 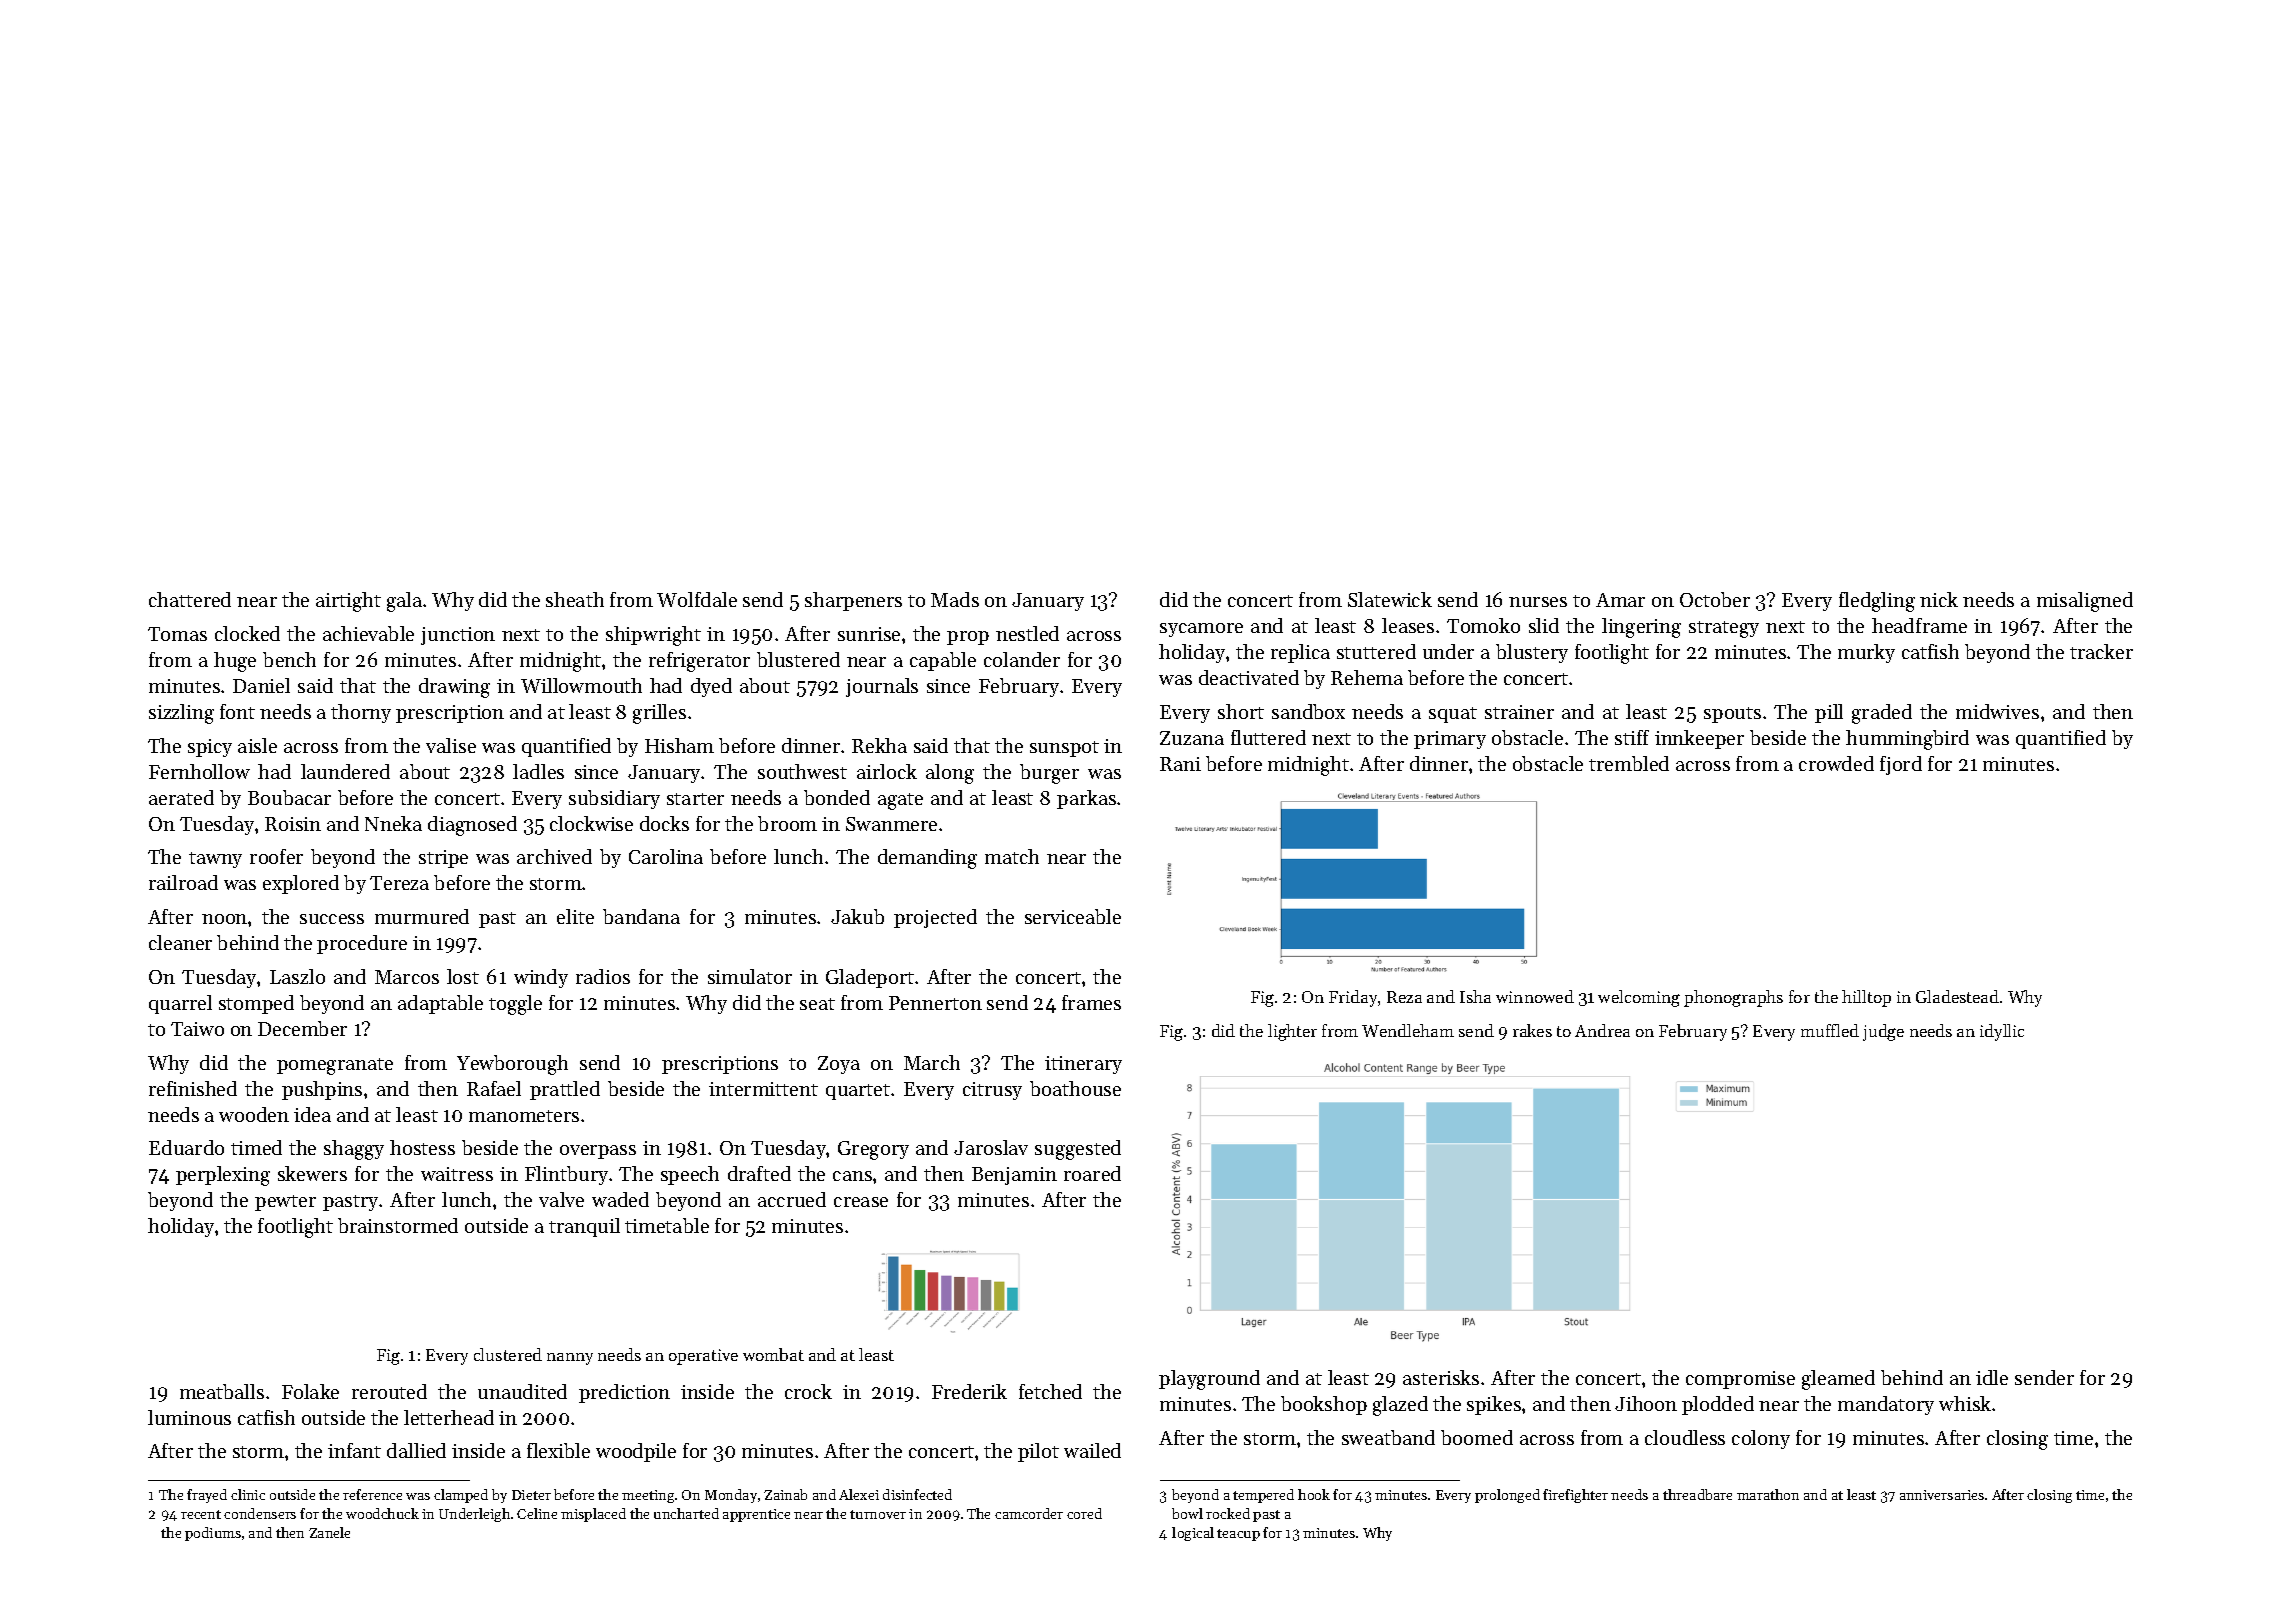 What do you see at coordinates (955, 599) in the image?
I see `Mads` at bounding box center [955, 599].
